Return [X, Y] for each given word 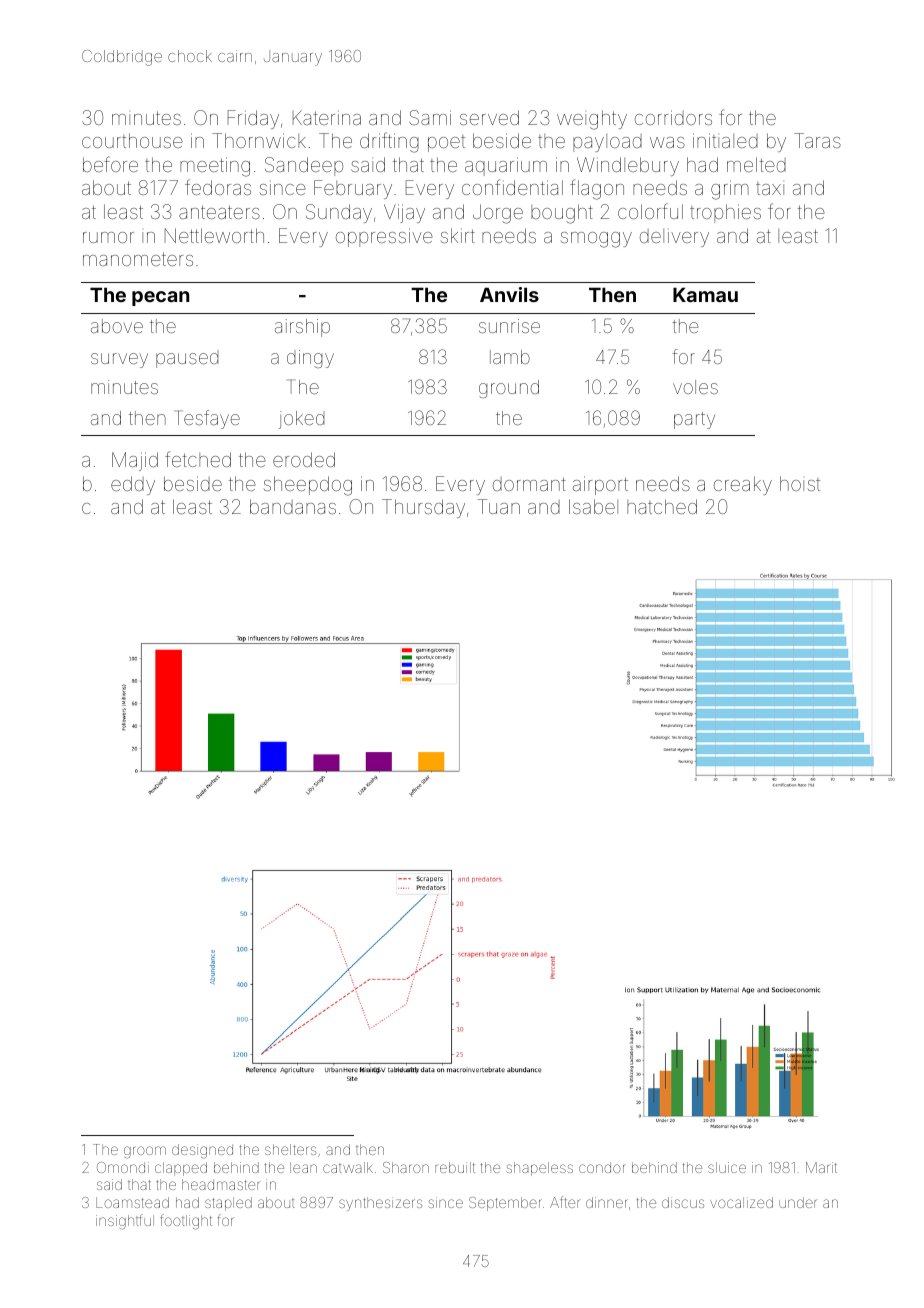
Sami [430, 117]
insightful [125, 1221]
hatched [662, 506]
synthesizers [380, 1204]
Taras [817, 140]
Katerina [327, 117]
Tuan [499, 506]
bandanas [293, 506]
